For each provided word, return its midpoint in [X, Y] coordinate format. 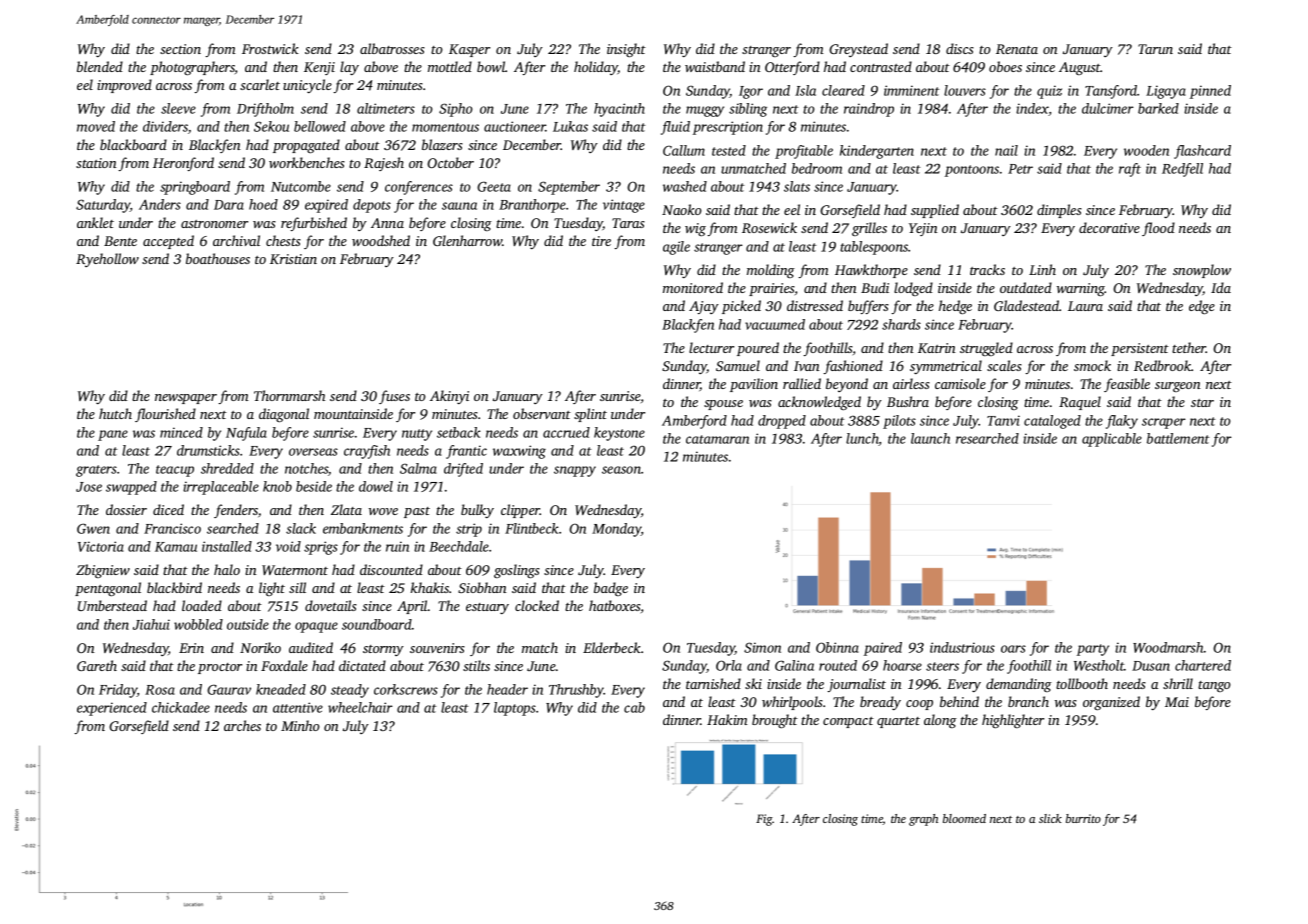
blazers [442, 144]
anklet [95, 222]
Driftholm [265, 110]
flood [1158, 229]
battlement [1178, 438]
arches [242, 725]
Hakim [727, 719]
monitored [693, 287]
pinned [1210, 92]
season [621, 470]
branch [1028, 701]
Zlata [346, 509]
